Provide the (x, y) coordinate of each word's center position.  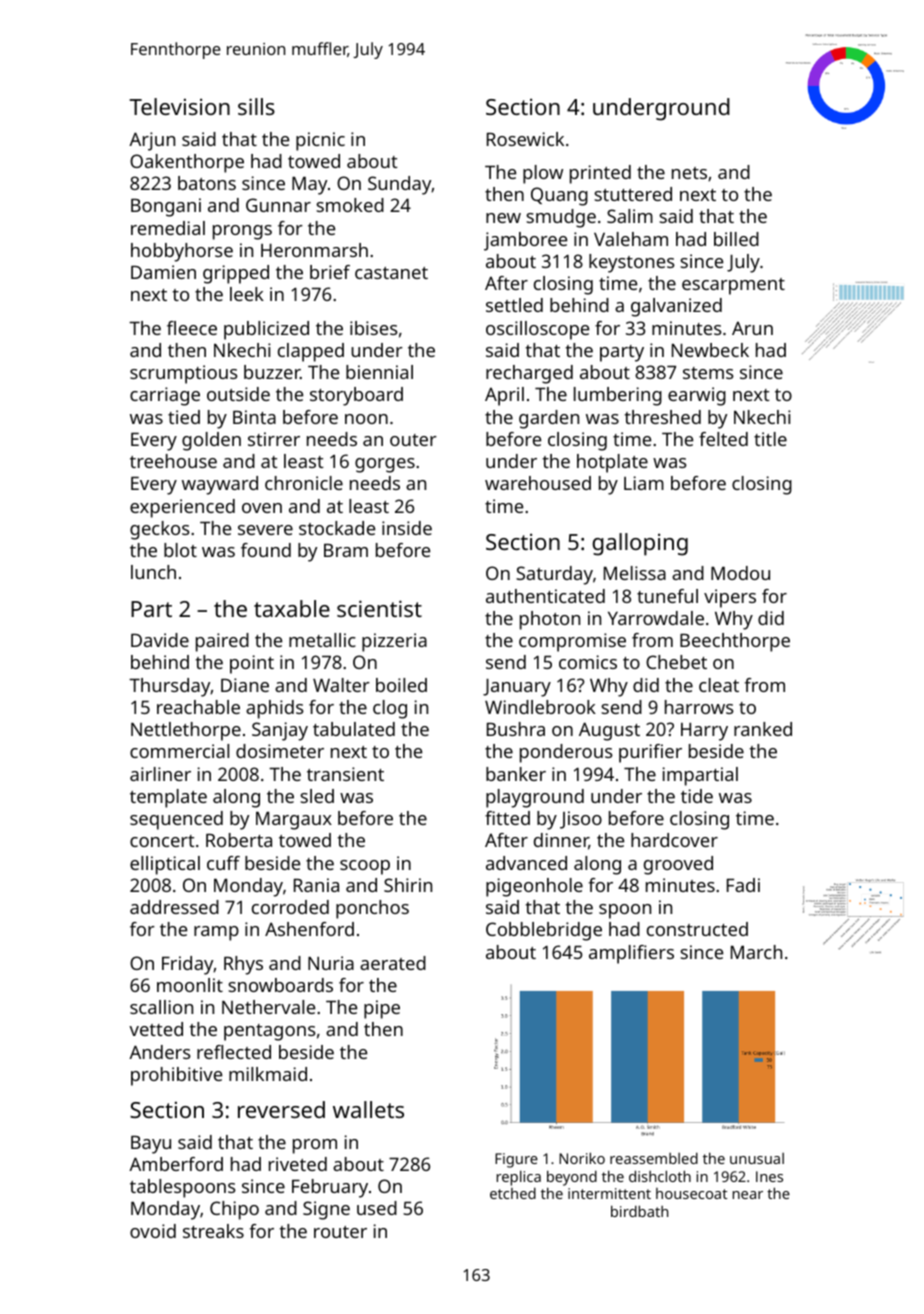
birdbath (639, 1211)
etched (513, 1193)
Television (180, 106)
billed (736, 239)
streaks (213, 1231)
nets (689, 173)
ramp (216, 933)
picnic (320, 141)
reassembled (654, 1158)
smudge (561, 218)
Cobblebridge (544, 931)
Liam (644, 483)
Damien (163, 272)
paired (222, 642)
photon (550, 620)
